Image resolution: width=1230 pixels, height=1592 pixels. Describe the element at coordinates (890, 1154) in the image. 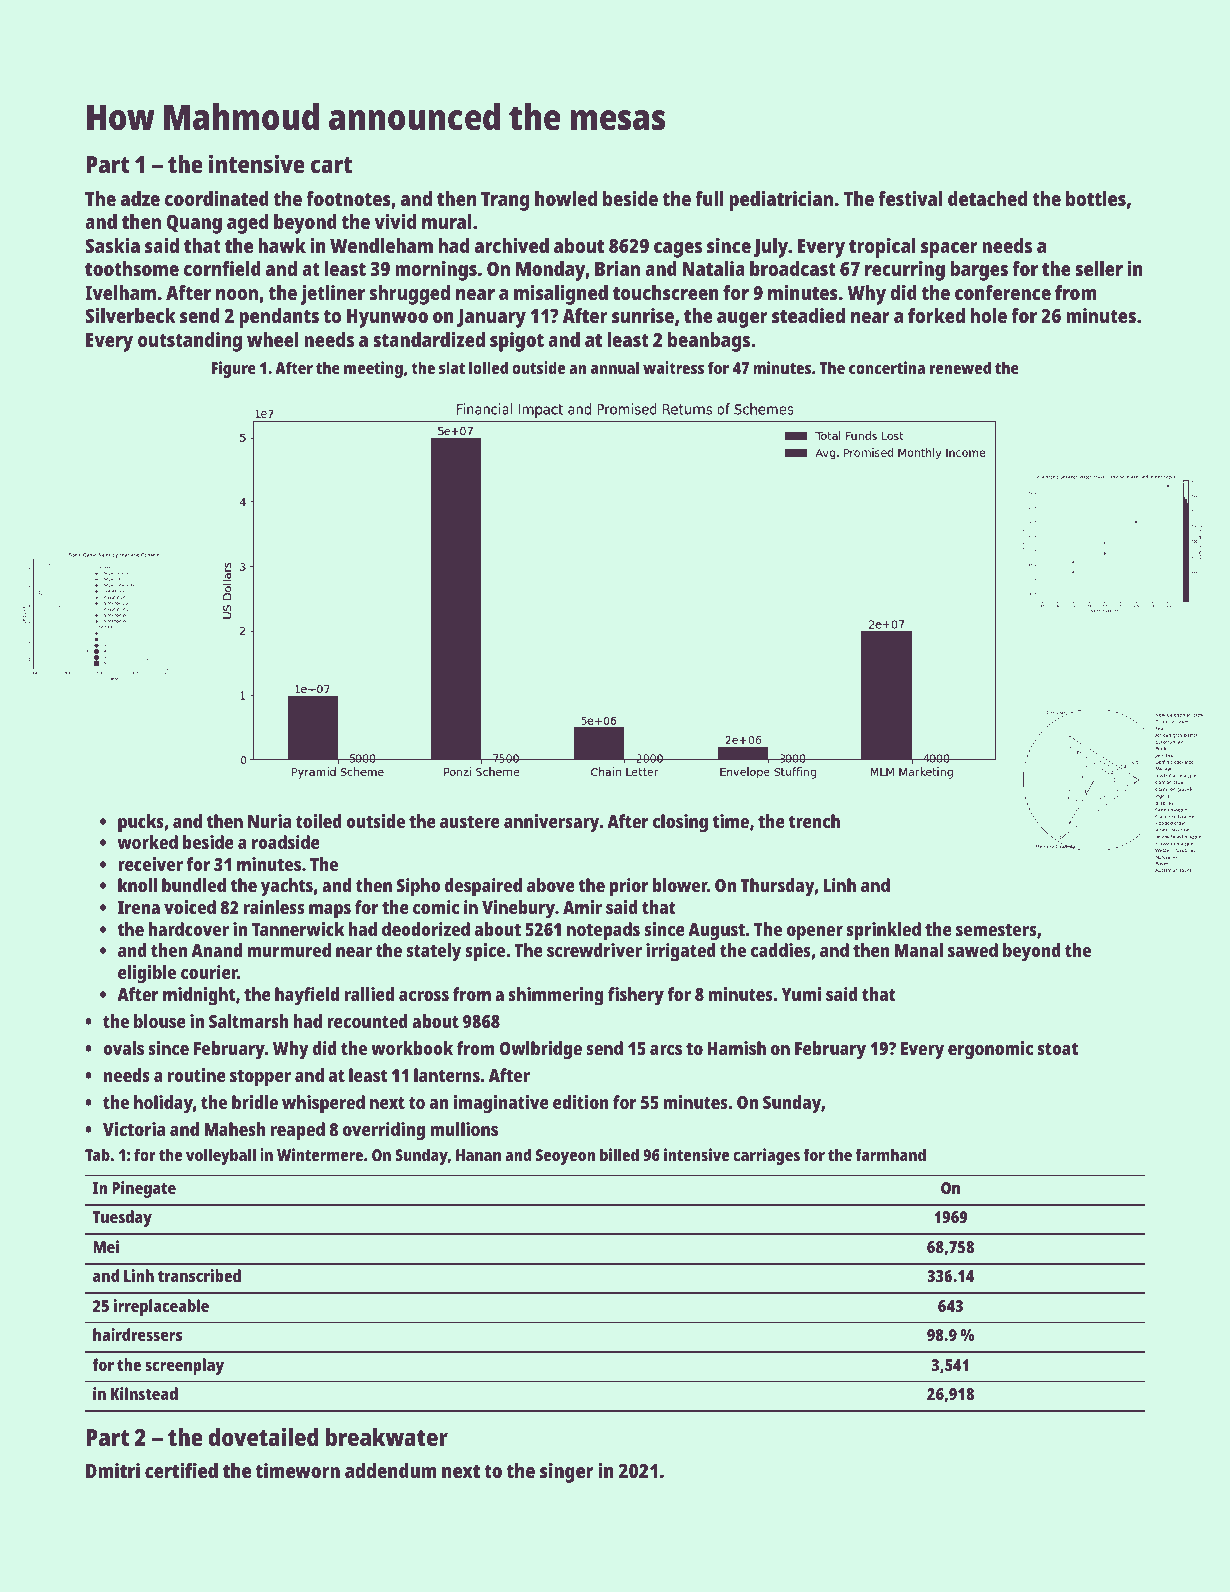

I see `farmhand` at that location.
